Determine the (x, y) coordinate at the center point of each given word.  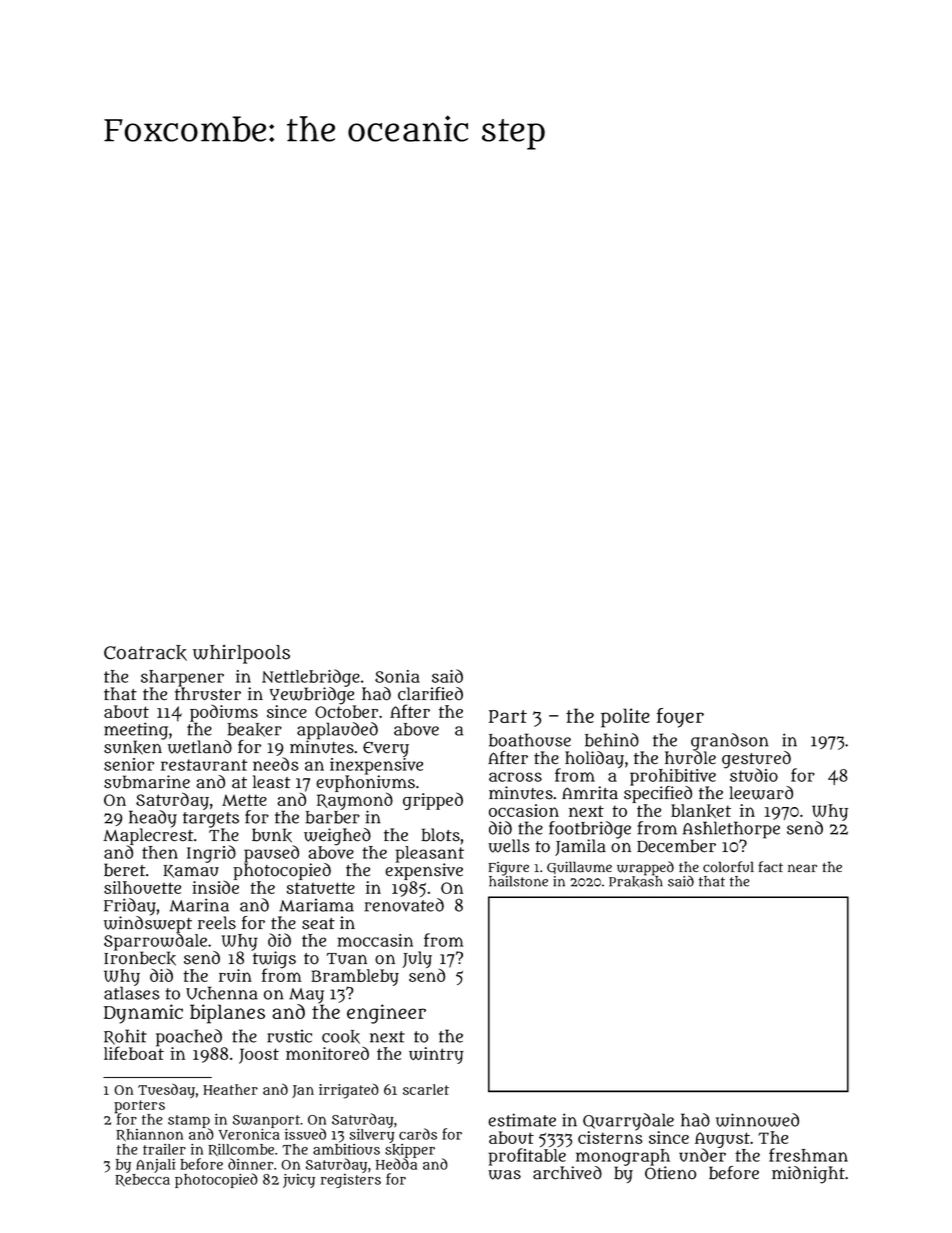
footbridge (590, 830)
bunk (272, 835)
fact (770, 867)
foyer (680, 718)
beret (124, 870)
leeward (761, 793)
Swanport (266, 1121)
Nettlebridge (311, 678)
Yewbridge (311, 696)
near (802, 868)
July (417, 959)
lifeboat (134, 1053)
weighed (337, 837)
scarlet (426, 1089)
